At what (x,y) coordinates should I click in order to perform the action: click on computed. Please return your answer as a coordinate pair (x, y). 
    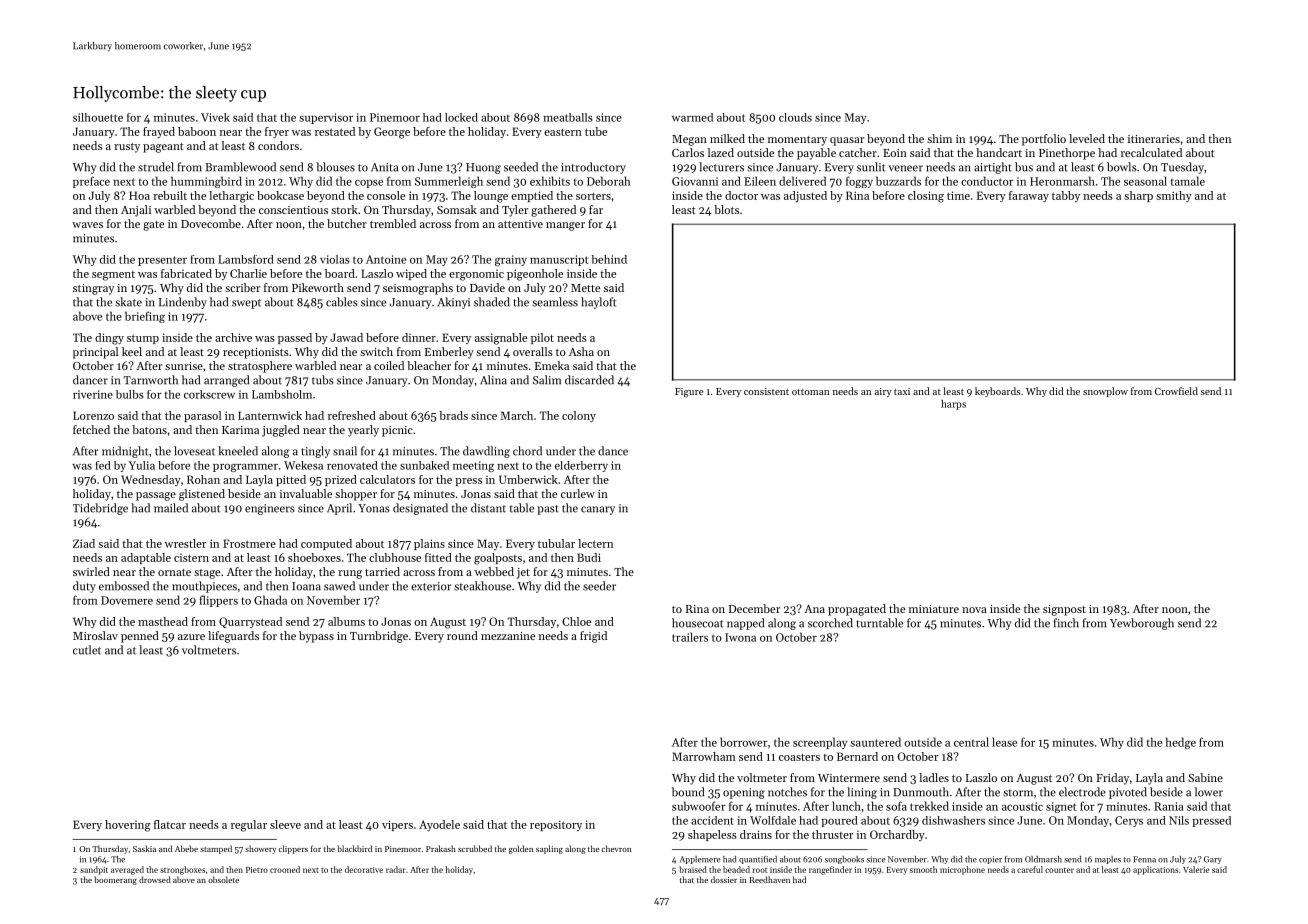
    Looking at the image, I should click on (326, 544).
